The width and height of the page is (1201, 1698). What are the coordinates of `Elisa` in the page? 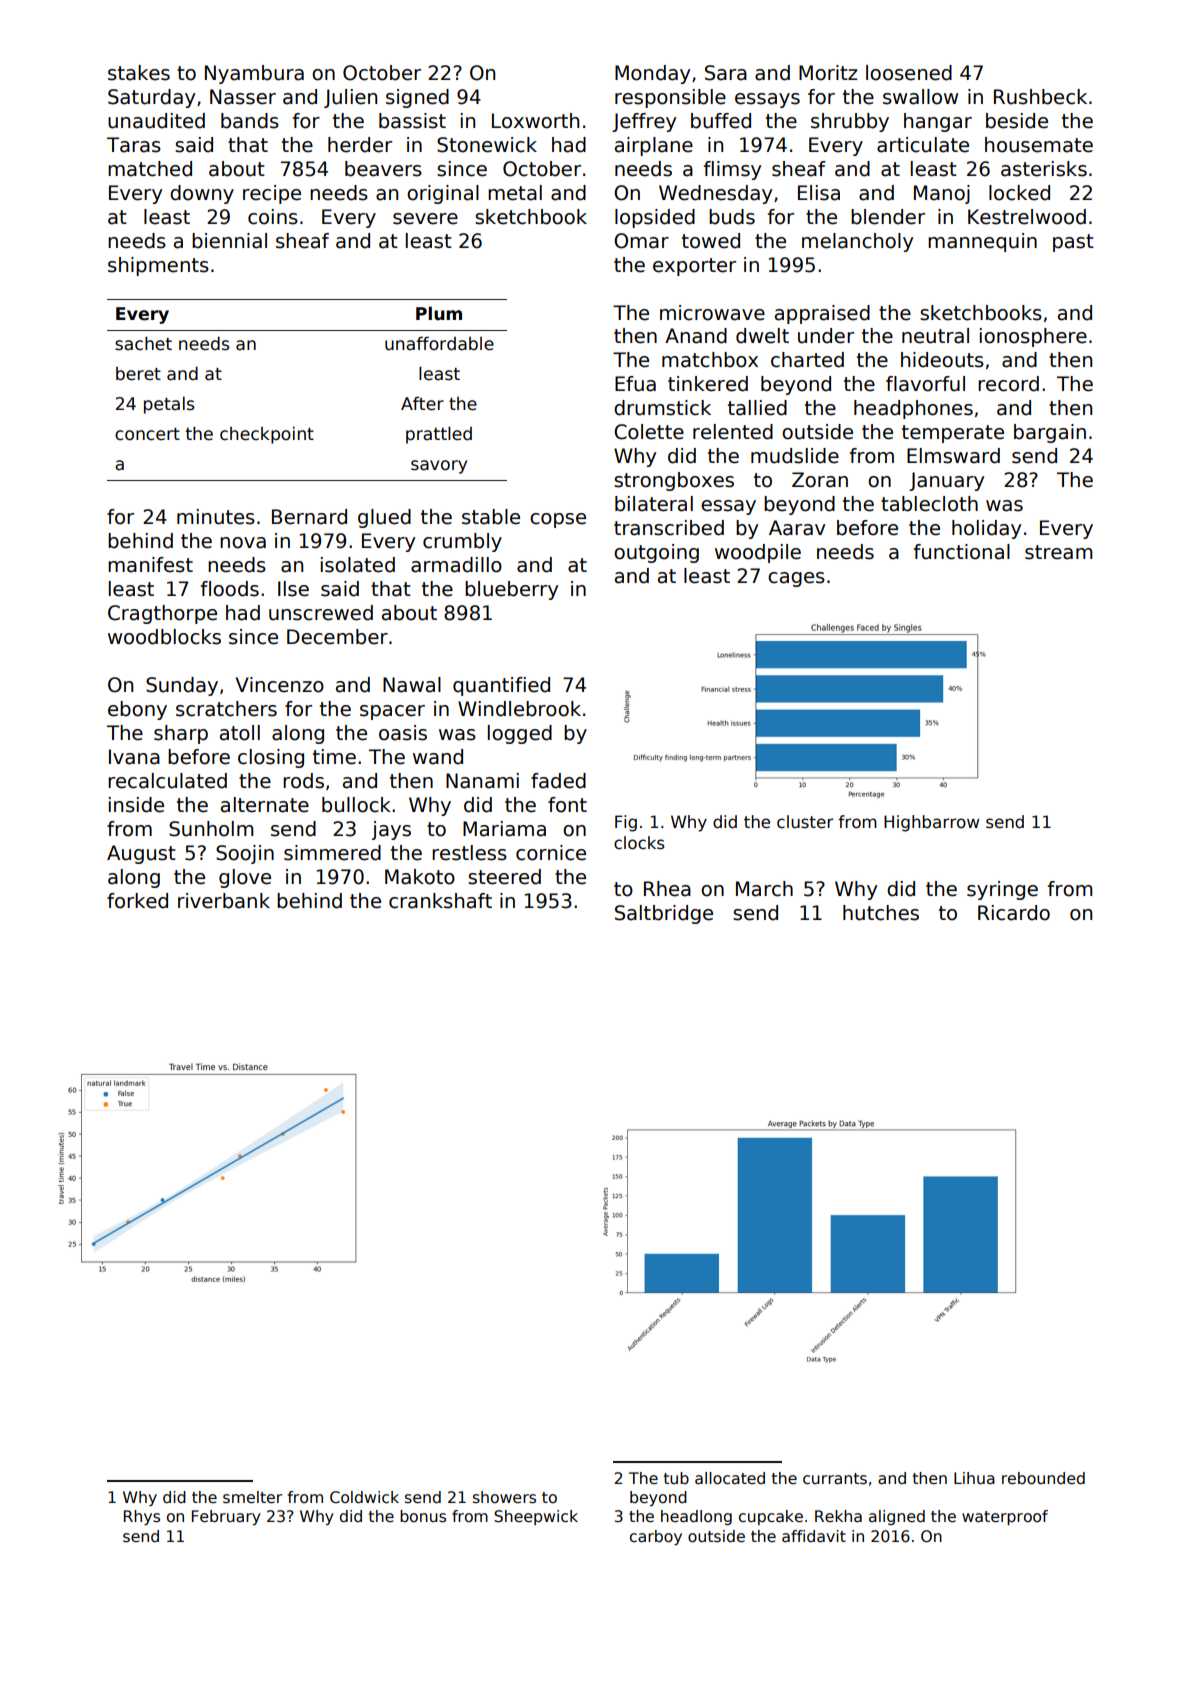 It's located at (819, 193).
